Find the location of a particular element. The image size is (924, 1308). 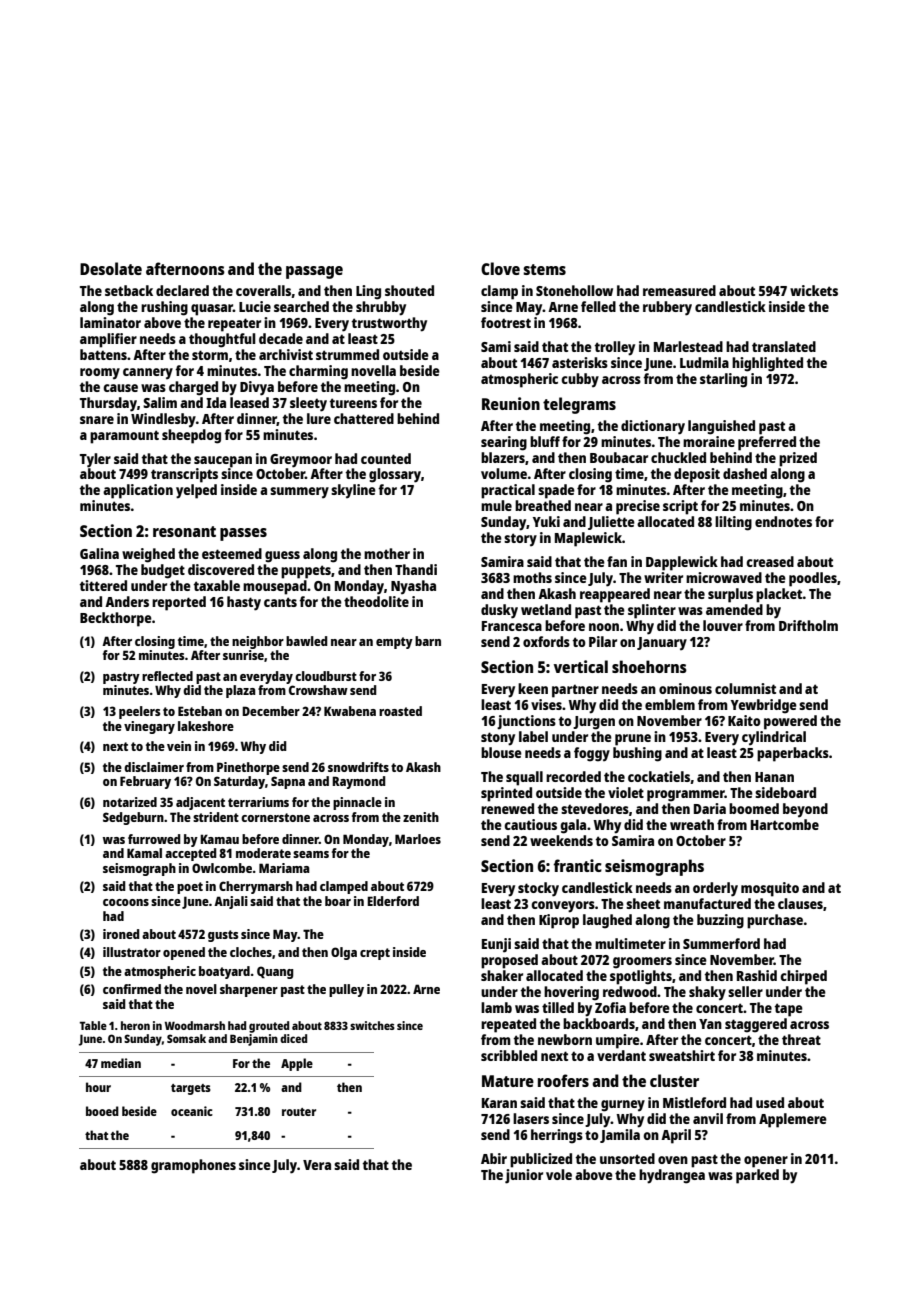

Rashid is located at coordinates (757, 975).
